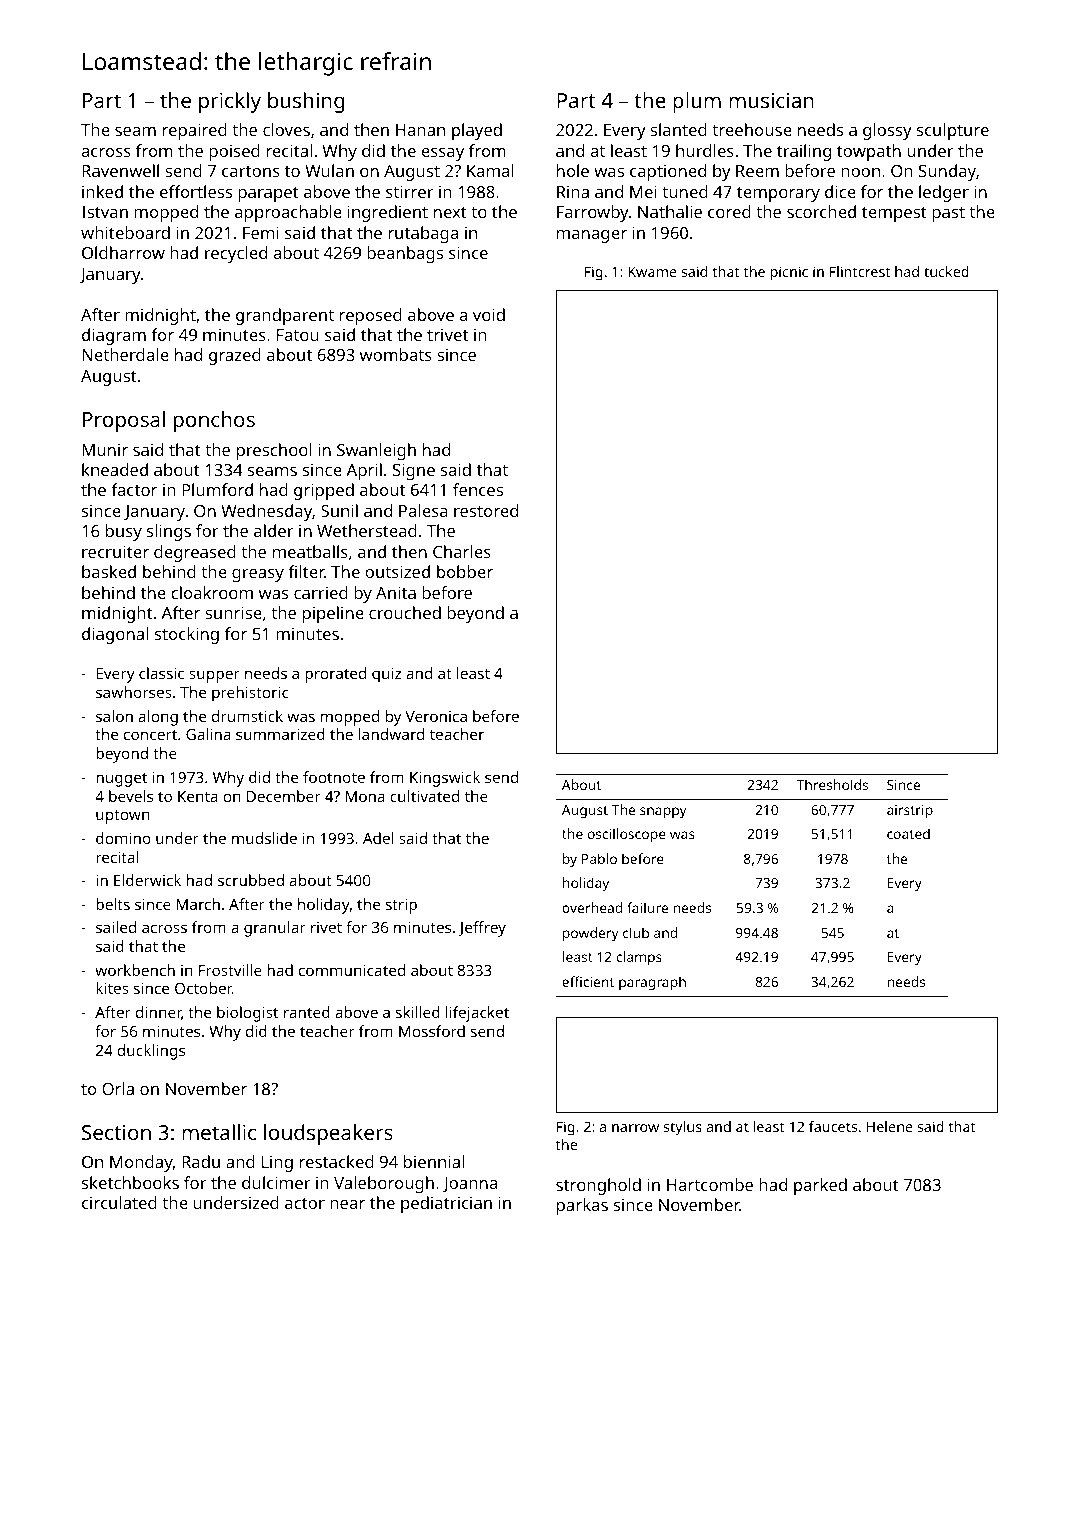  I want to click on sailed, so click(116, 927).
